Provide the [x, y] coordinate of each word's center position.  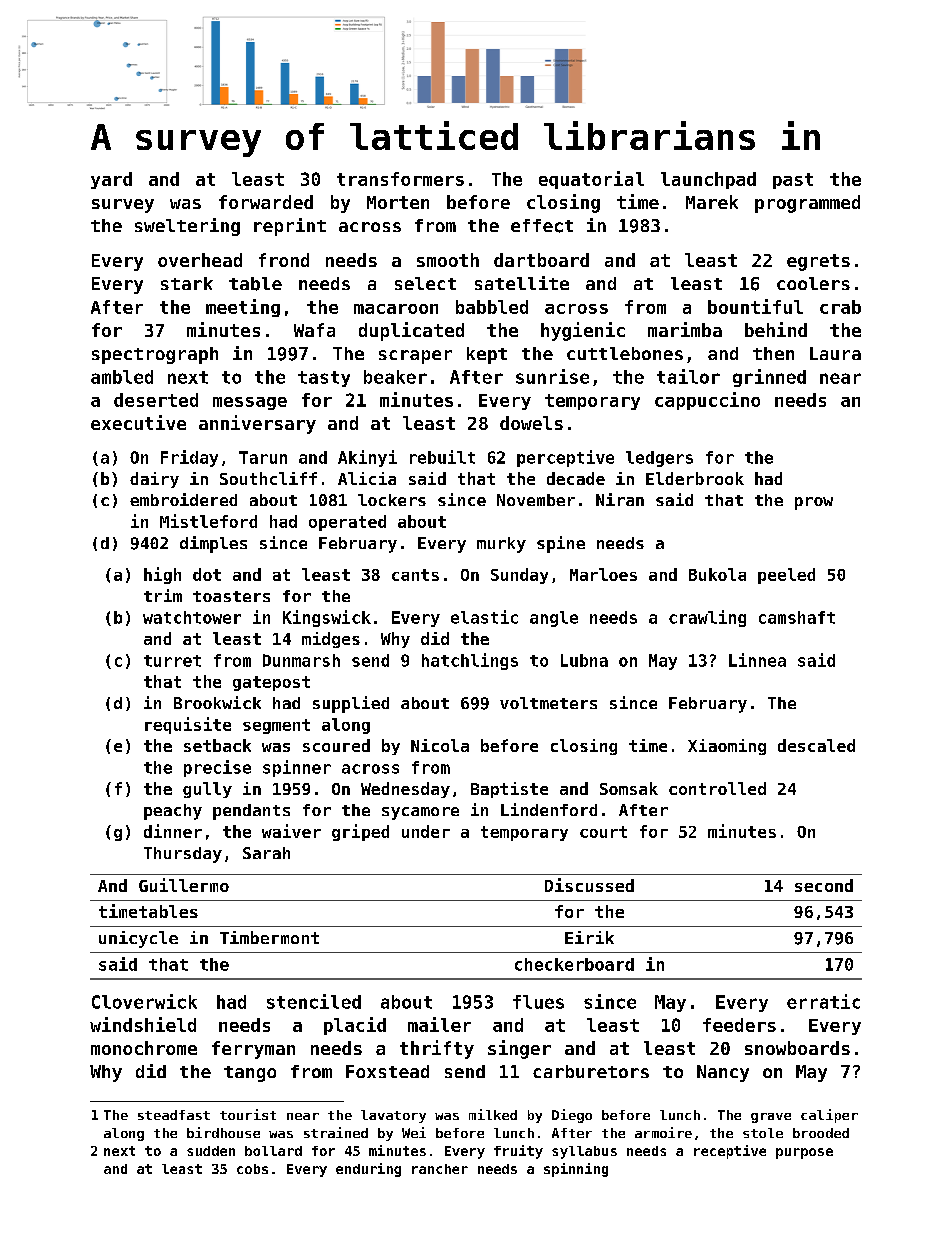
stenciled [314, 1001]
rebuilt [442, 457]
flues [538, 1002]
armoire [663, 1132]
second [824, 885]
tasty [324, 379]
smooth [448, 260]
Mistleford [208, 521]
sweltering [187, 227]
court [603, 832]
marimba [685, 329]
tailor [688, 376]
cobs [252, 1169]
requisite [188, 725]
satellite [522, 283]
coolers [813, 283]
